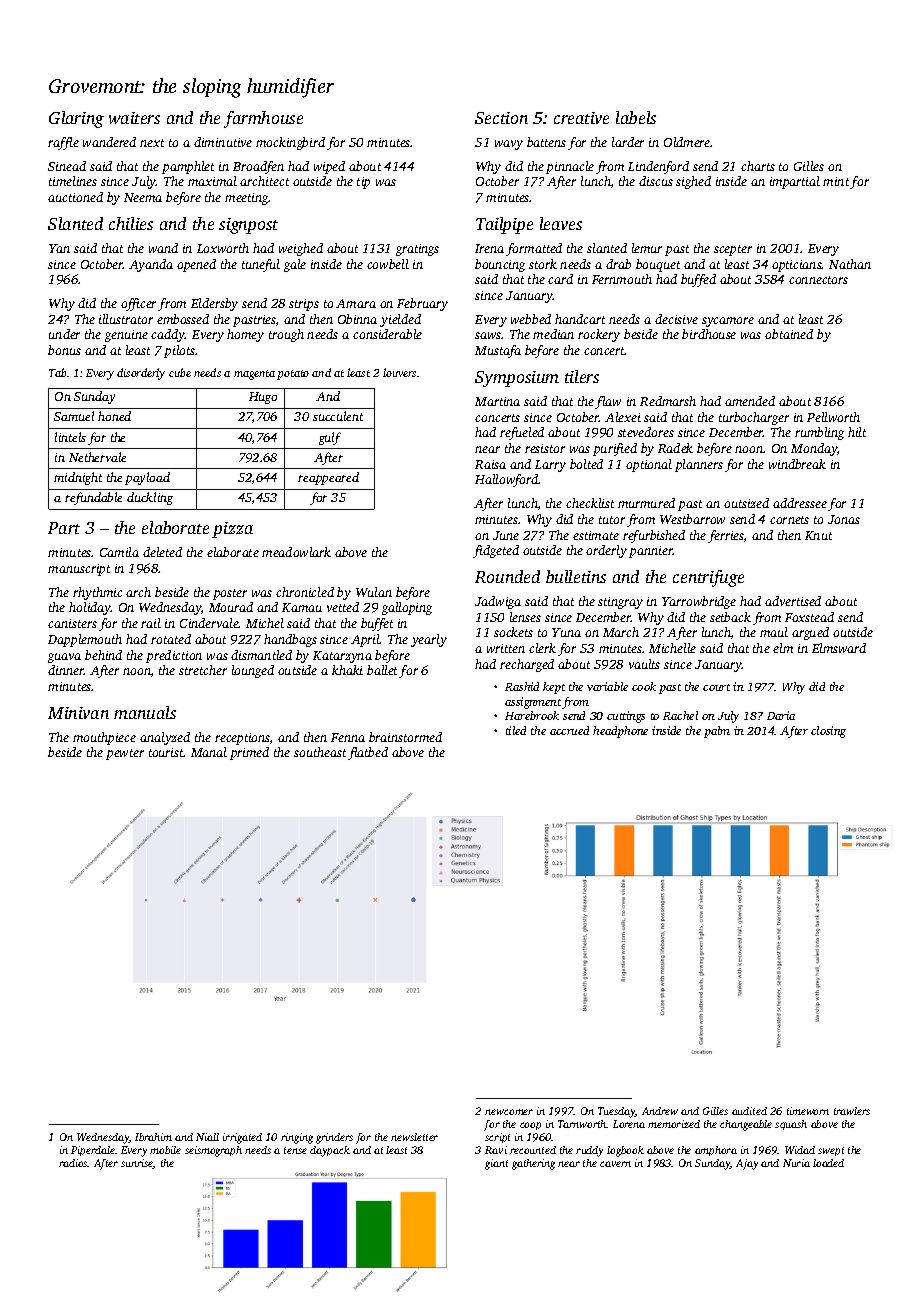 Image resolution: width=924 pixels, height=1314 pixels. Describe the element at coordinates (125, 754) in the screenshot. I see `pewter` at that location.
